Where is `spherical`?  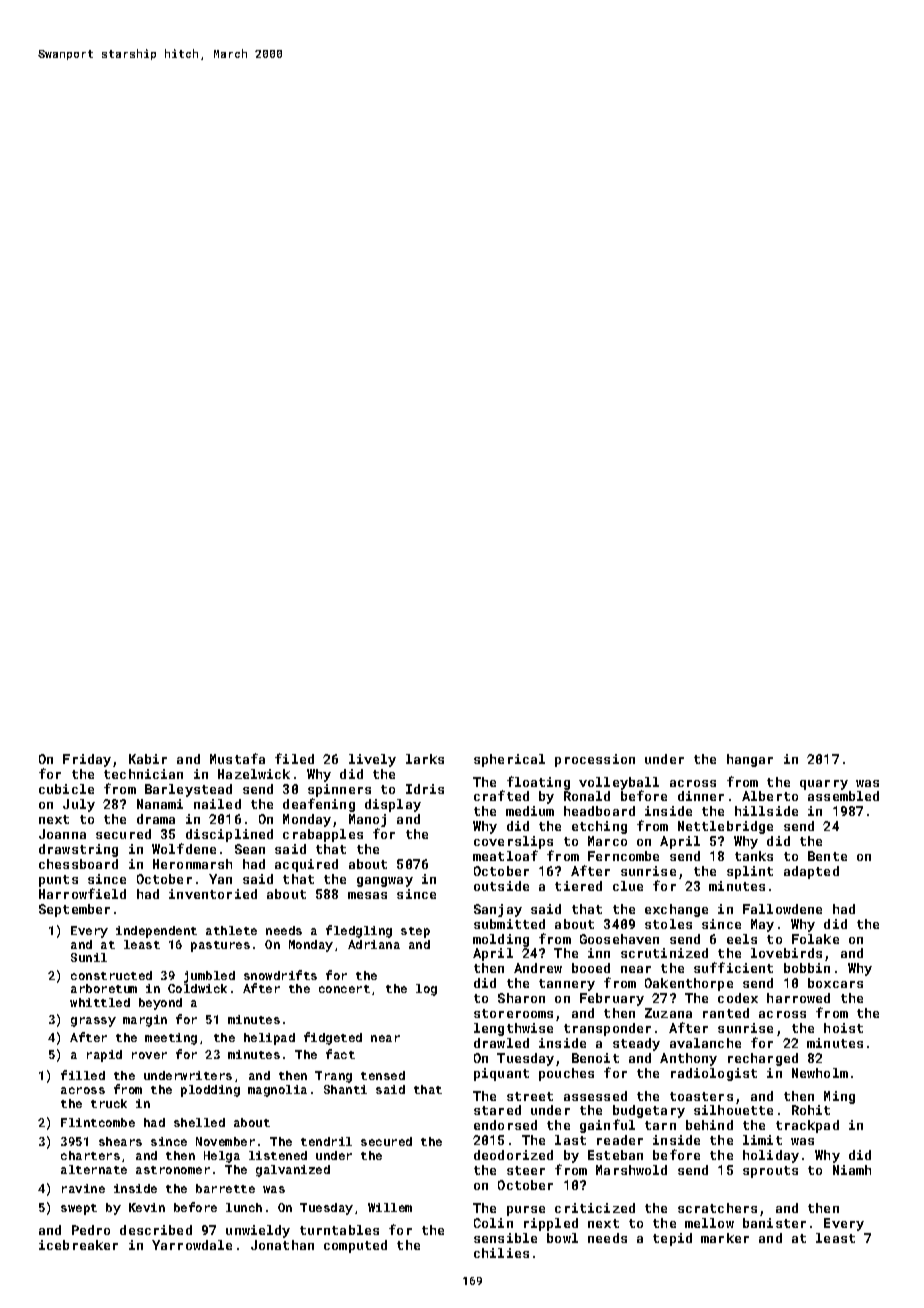 spherical is located at coordinates (509, 760).
